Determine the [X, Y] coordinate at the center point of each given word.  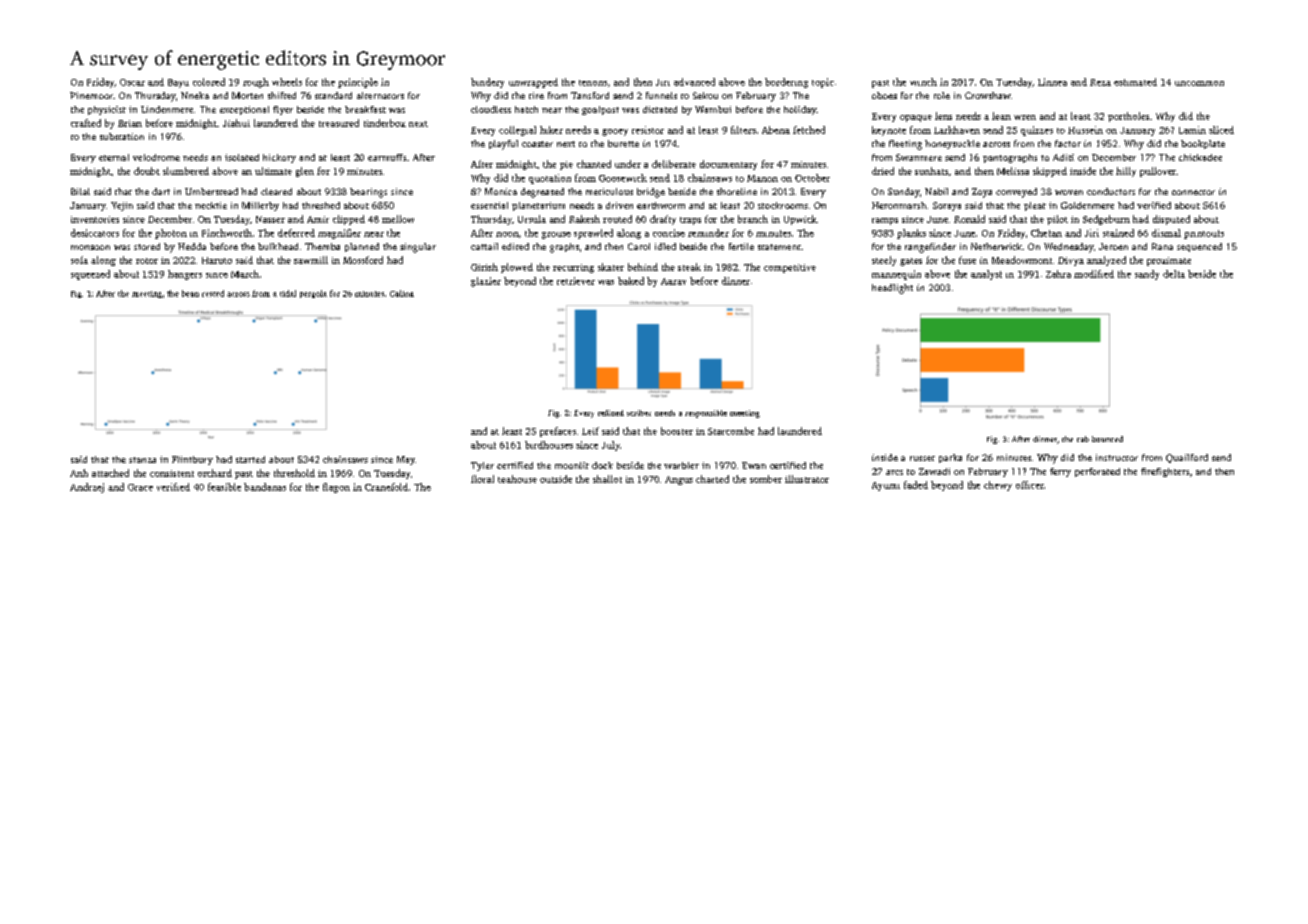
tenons [593, 83]
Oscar [132, 82]
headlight [892, 289]
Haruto [217, 260]
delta [1174, 274]
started [250, 459]
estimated [1135, 82]
